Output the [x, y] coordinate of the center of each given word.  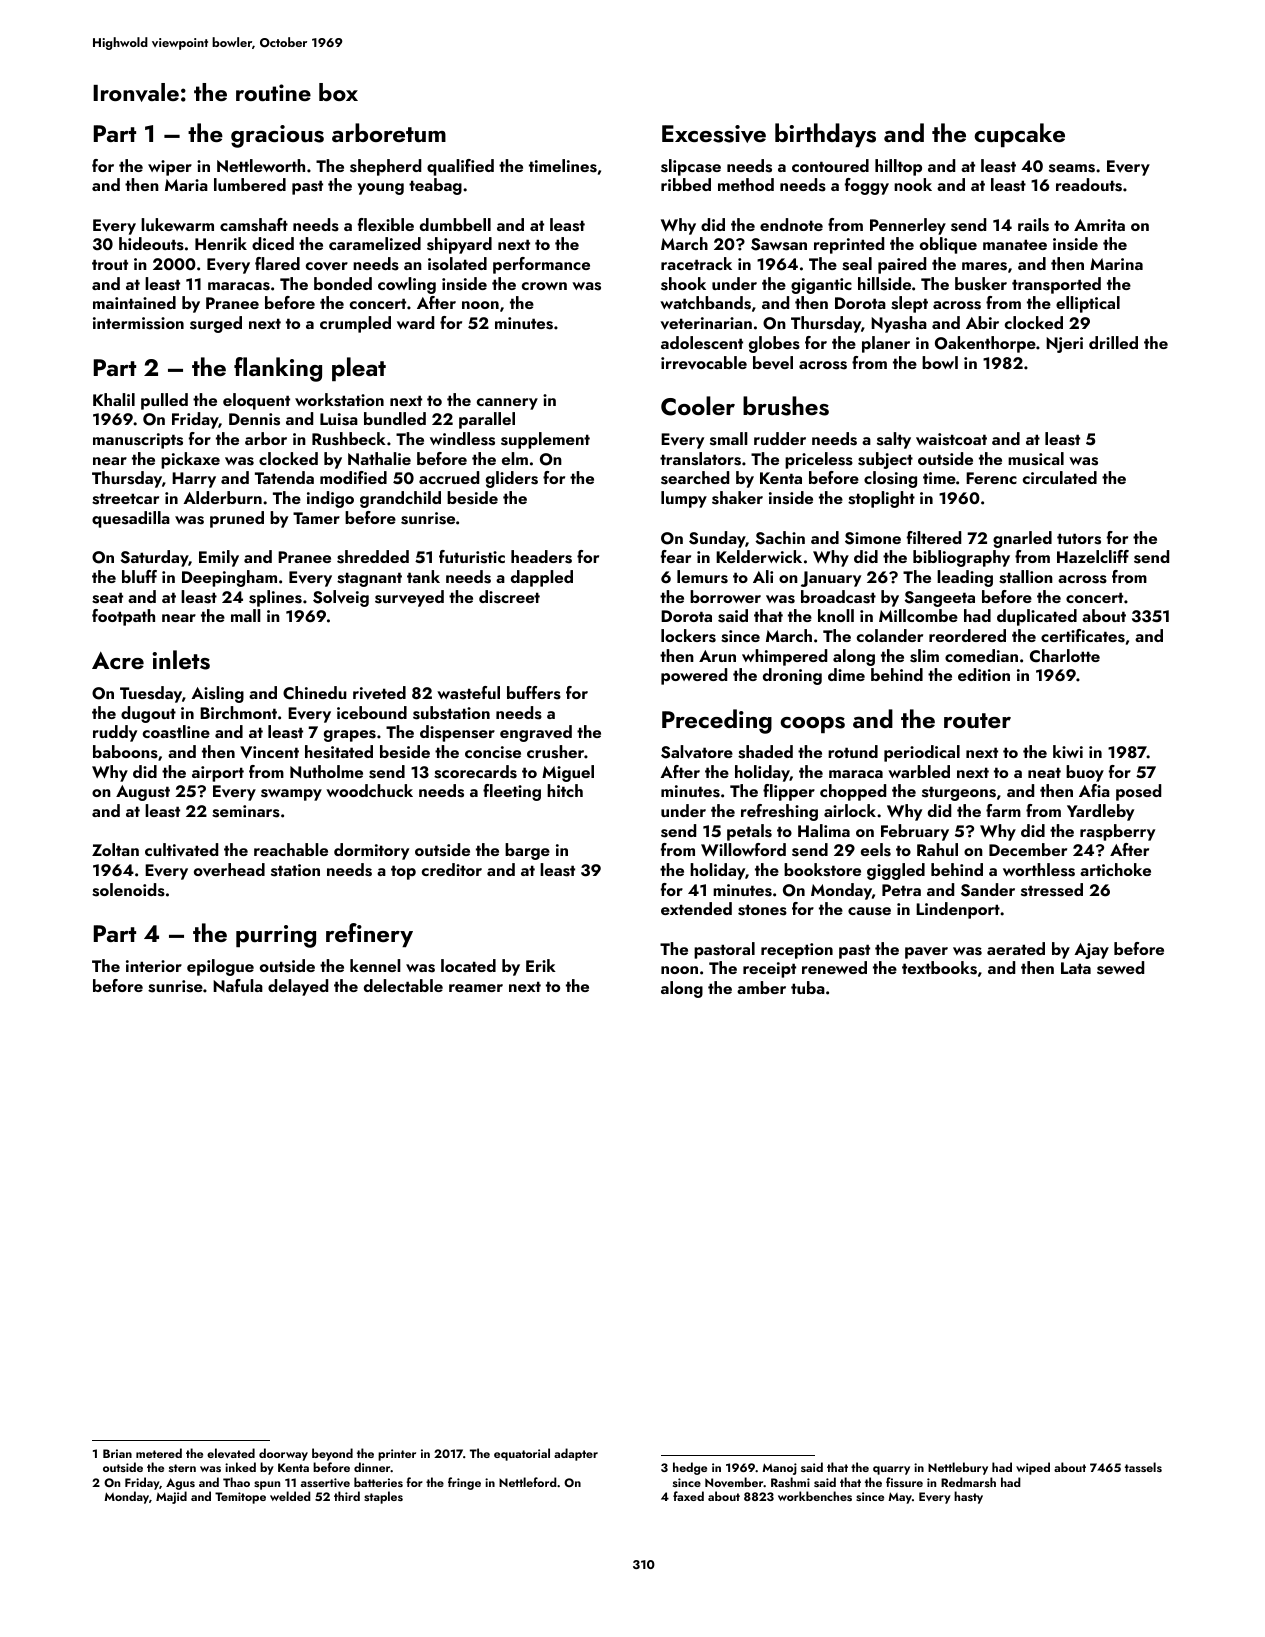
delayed [298, 987]
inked [240, 1467]
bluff [139, 576]
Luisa [339, 419]
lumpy [684, 499]
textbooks [939, 968]
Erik [541, 965]
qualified [460, 167]
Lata [1076, 968]
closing [890, 479]
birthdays [825, 135]
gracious [277, 136]
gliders [512, 479]
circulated [1060, 477]
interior [154, 966]
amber [761, 987]
